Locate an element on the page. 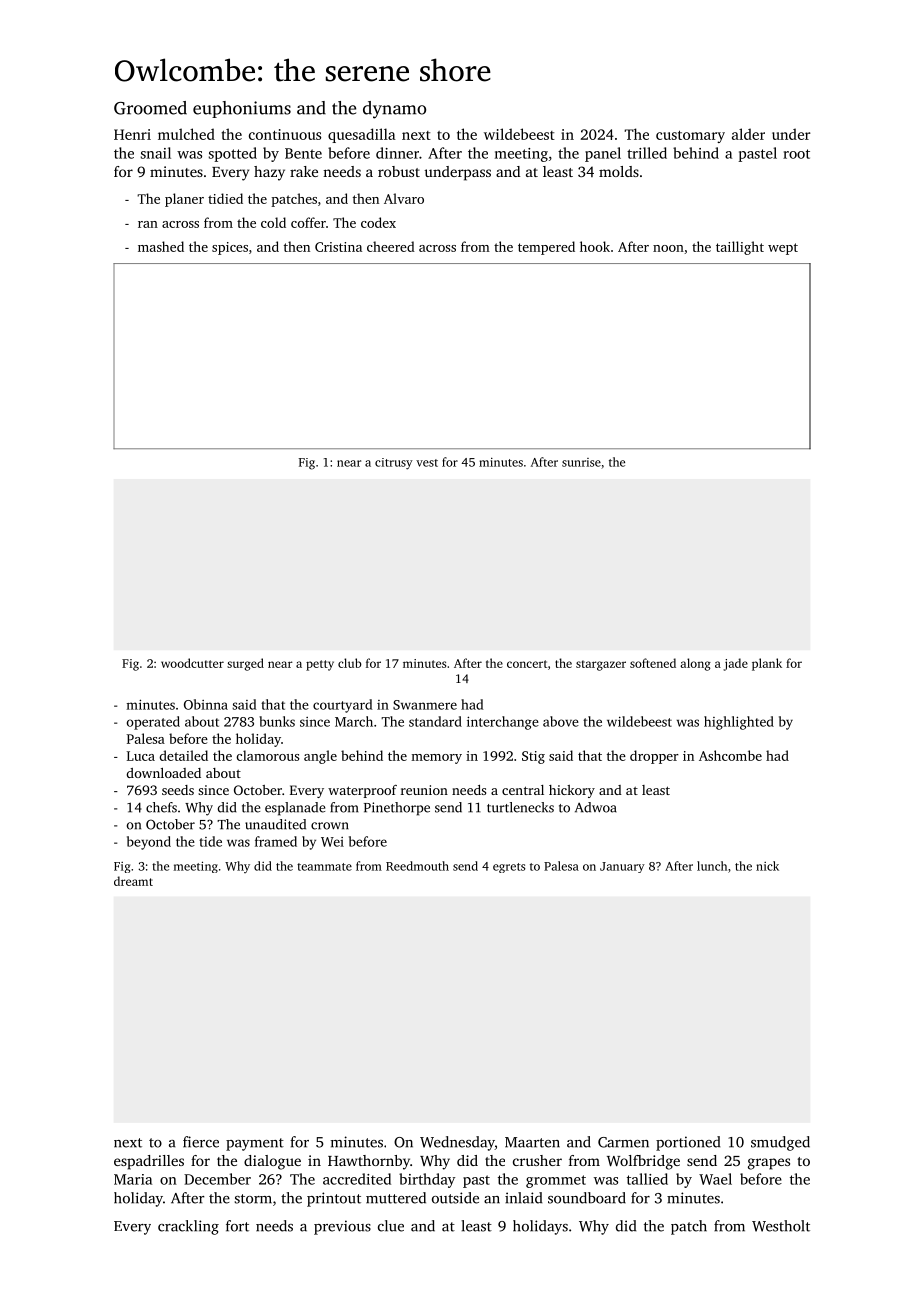 The height and width of the image is (1308, 924). spices is located at coordinates (230, 248).
